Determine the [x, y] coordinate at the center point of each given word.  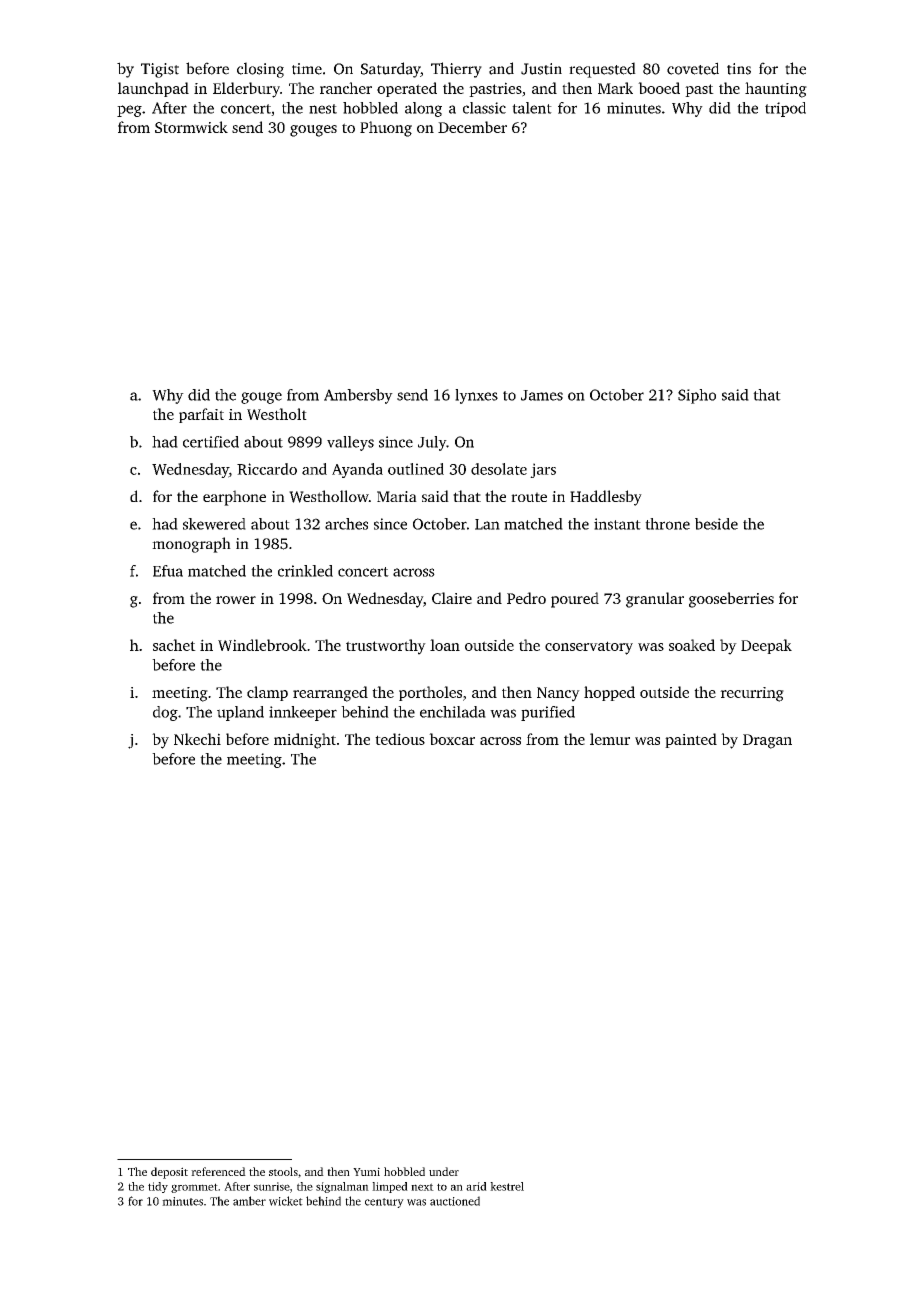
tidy [158, 1187]
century [384, 1203]
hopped [609, 693]
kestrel [507, 1186]
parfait [201, 415]
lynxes [476, 396]
